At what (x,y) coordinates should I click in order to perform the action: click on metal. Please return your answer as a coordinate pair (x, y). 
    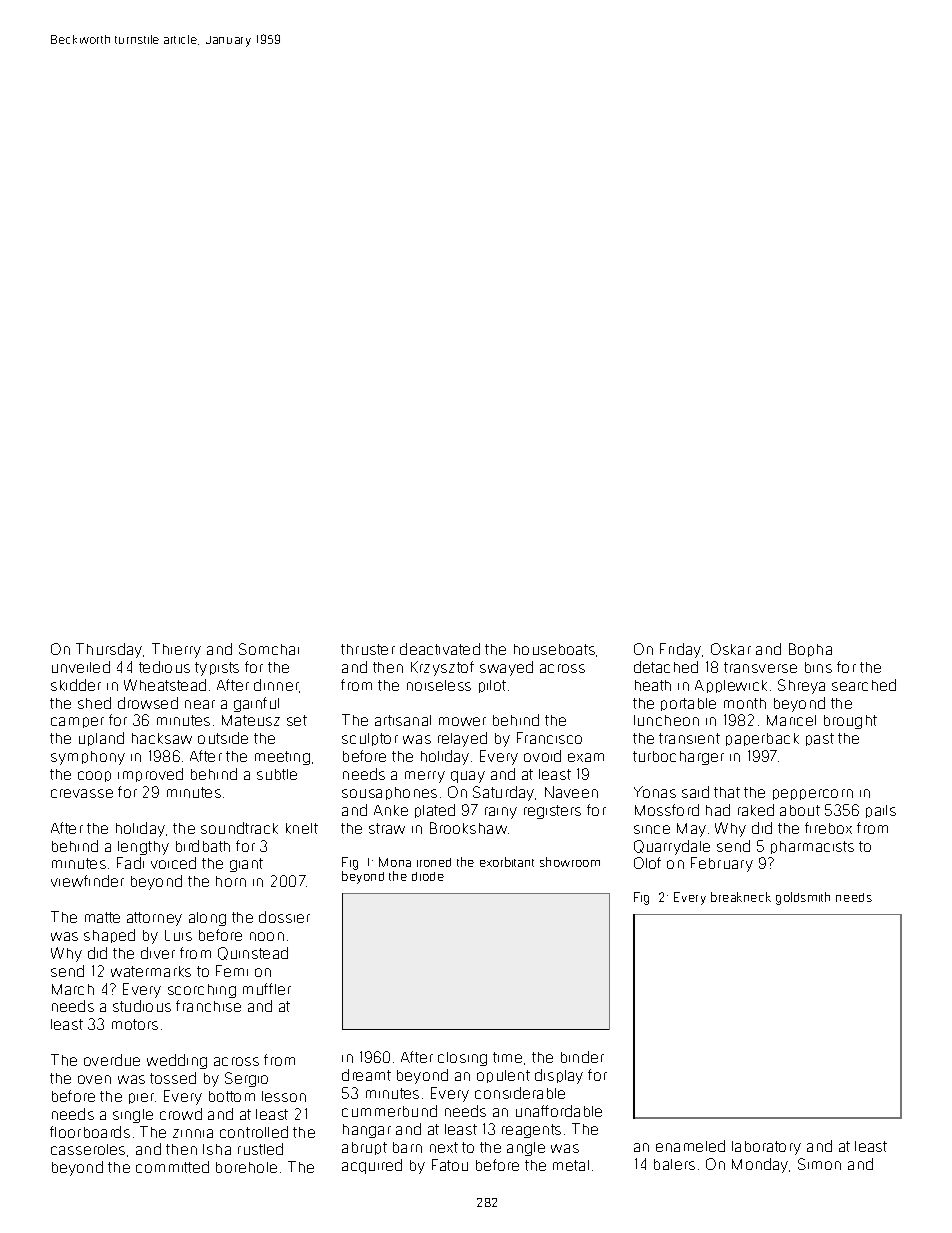
    Looking at the image, I should click on (571, 1165).
